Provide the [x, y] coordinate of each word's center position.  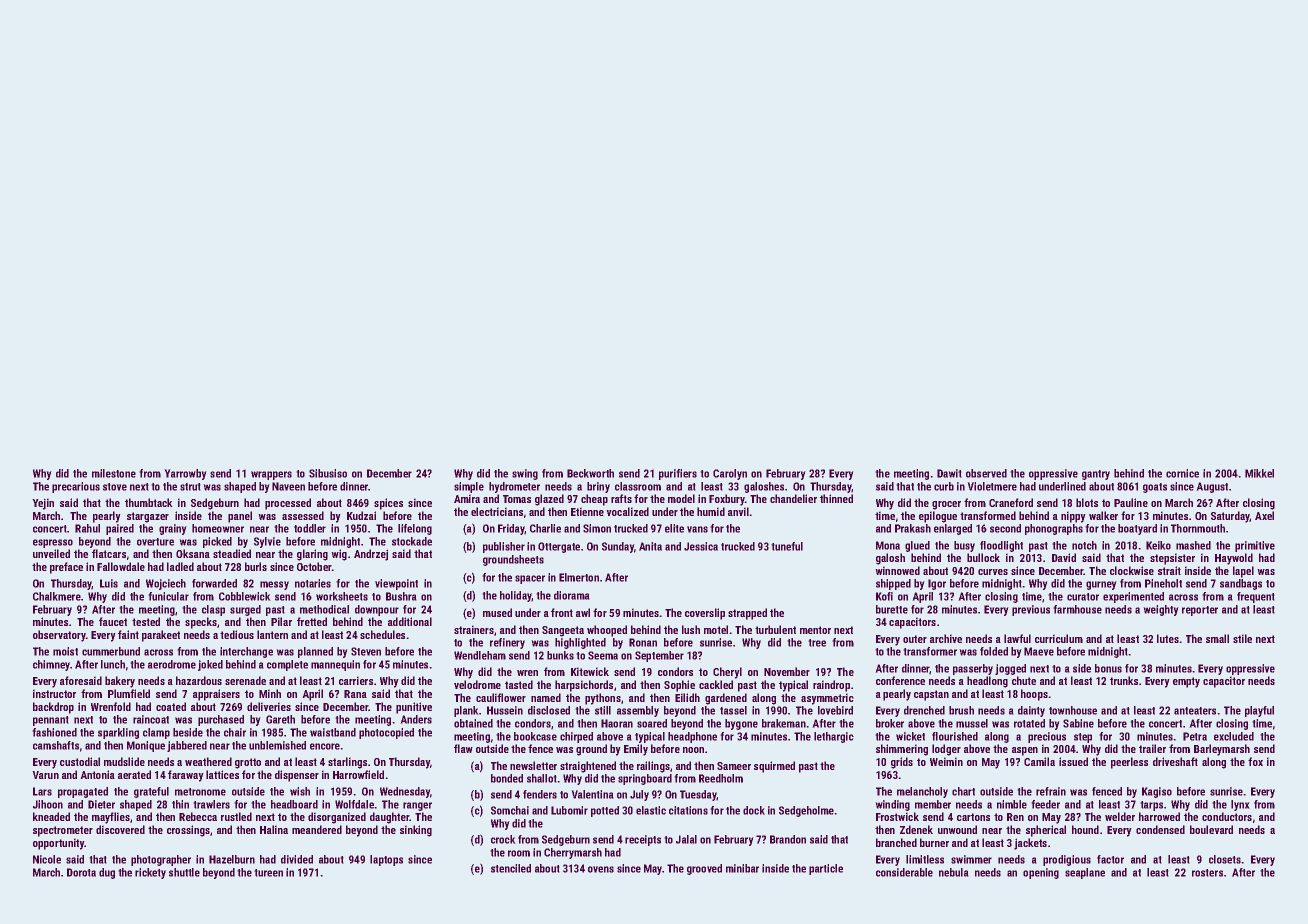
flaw [463, 748]
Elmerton [579, 577]
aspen [1025, 751]
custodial [80, 761]
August [1212, 487]
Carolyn [730, 474]
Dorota [81, 872]
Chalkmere [57, 596]
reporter [1200, 611]
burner [934, 842]
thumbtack [149, 502]
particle [826, 869]
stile [1242, 638]
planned [315, 652]
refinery [507, 643]
